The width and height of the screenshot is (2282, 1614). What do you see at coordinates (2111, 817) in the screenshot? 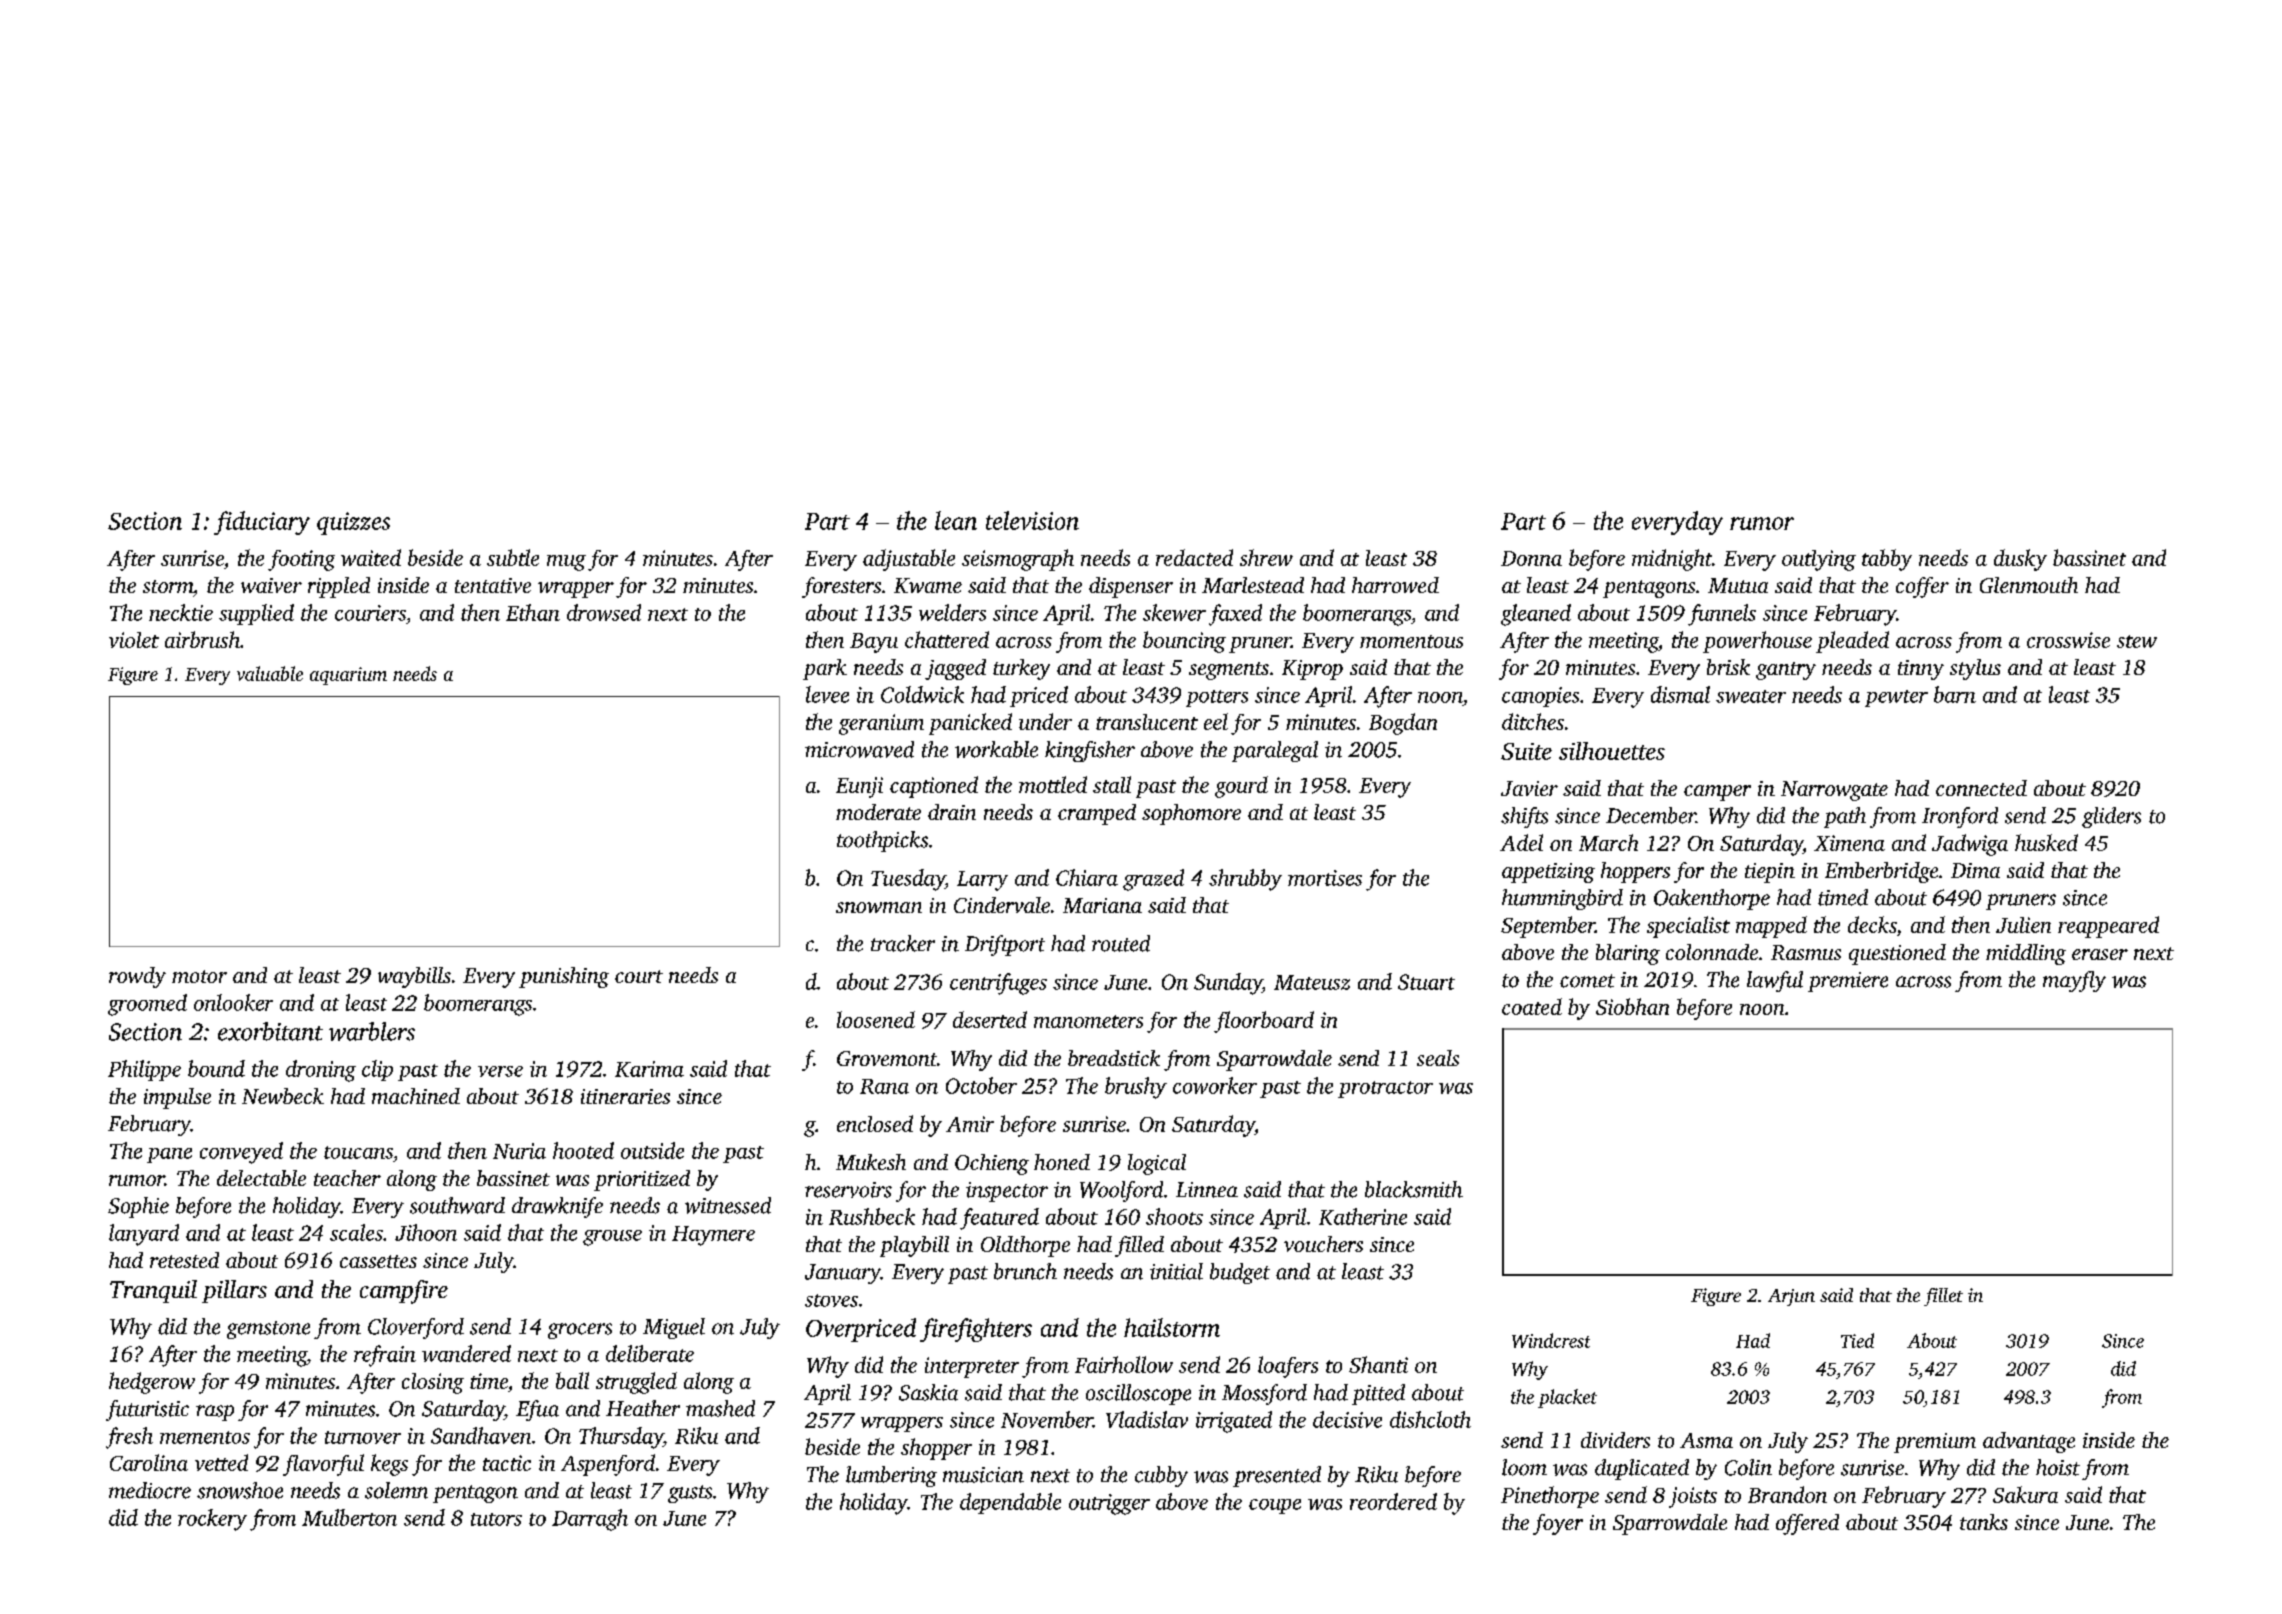
I see `gliders` at bounding box center [2111, 817].
